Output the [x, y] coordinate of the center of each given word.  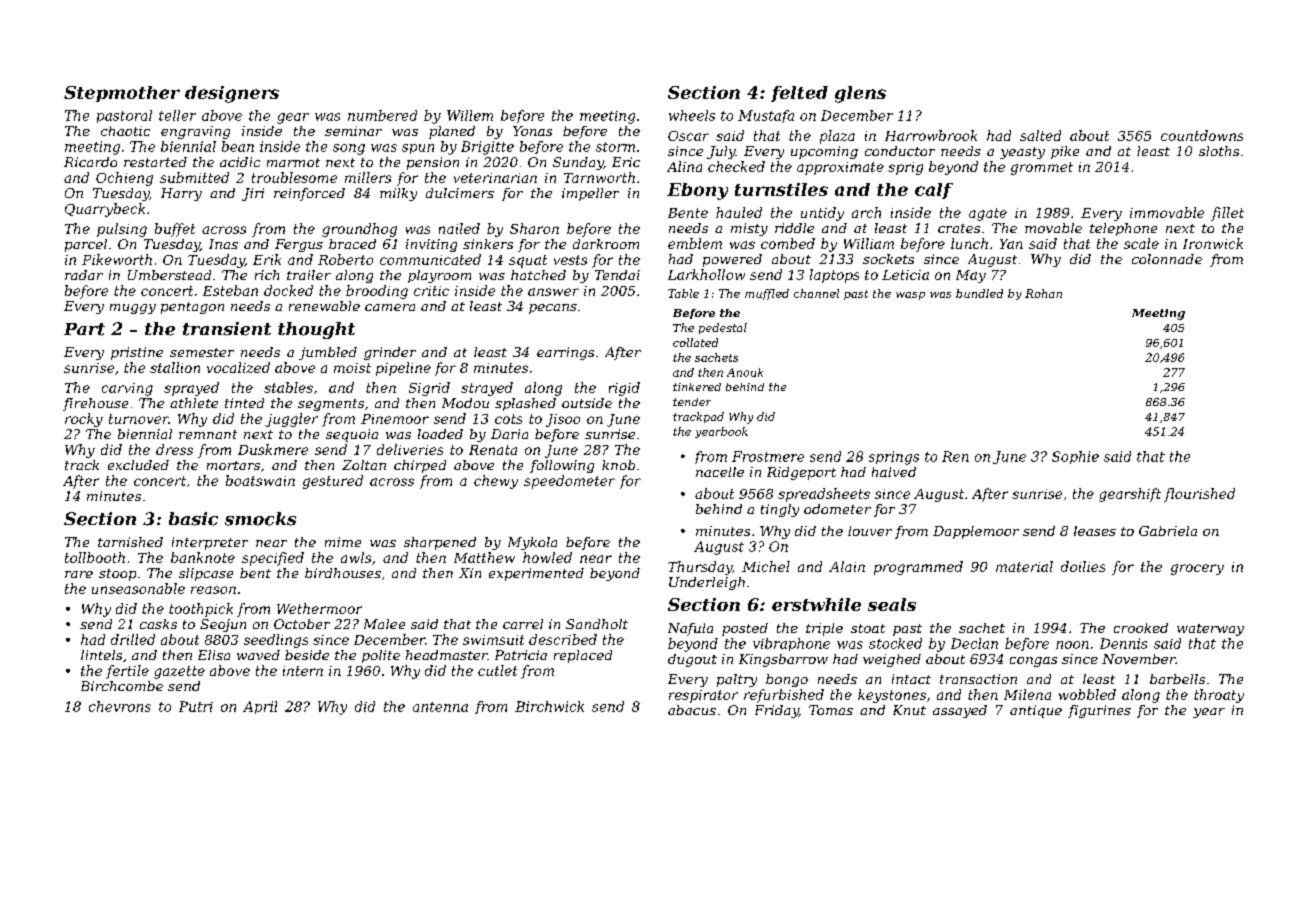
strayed [487, 389]
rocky [84, 420]
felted [799, 94]
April [260, 707]
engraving [195, 132]
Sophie [1075, 457]
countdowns [1202, 135]
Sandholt [597, 624]
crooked [1141, 628]
